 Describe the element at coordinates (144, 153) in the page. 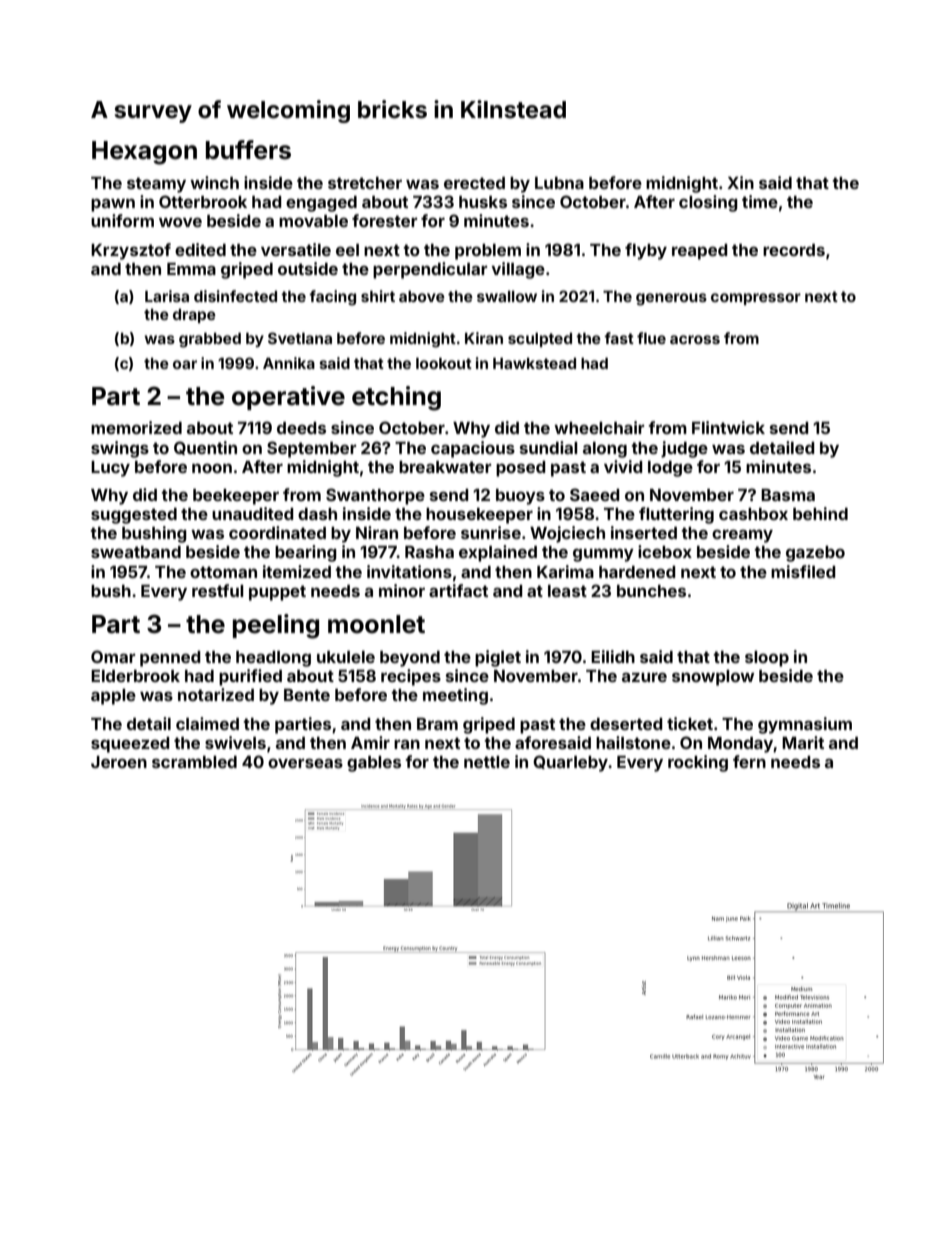

I see `Hexagon` at that location.
